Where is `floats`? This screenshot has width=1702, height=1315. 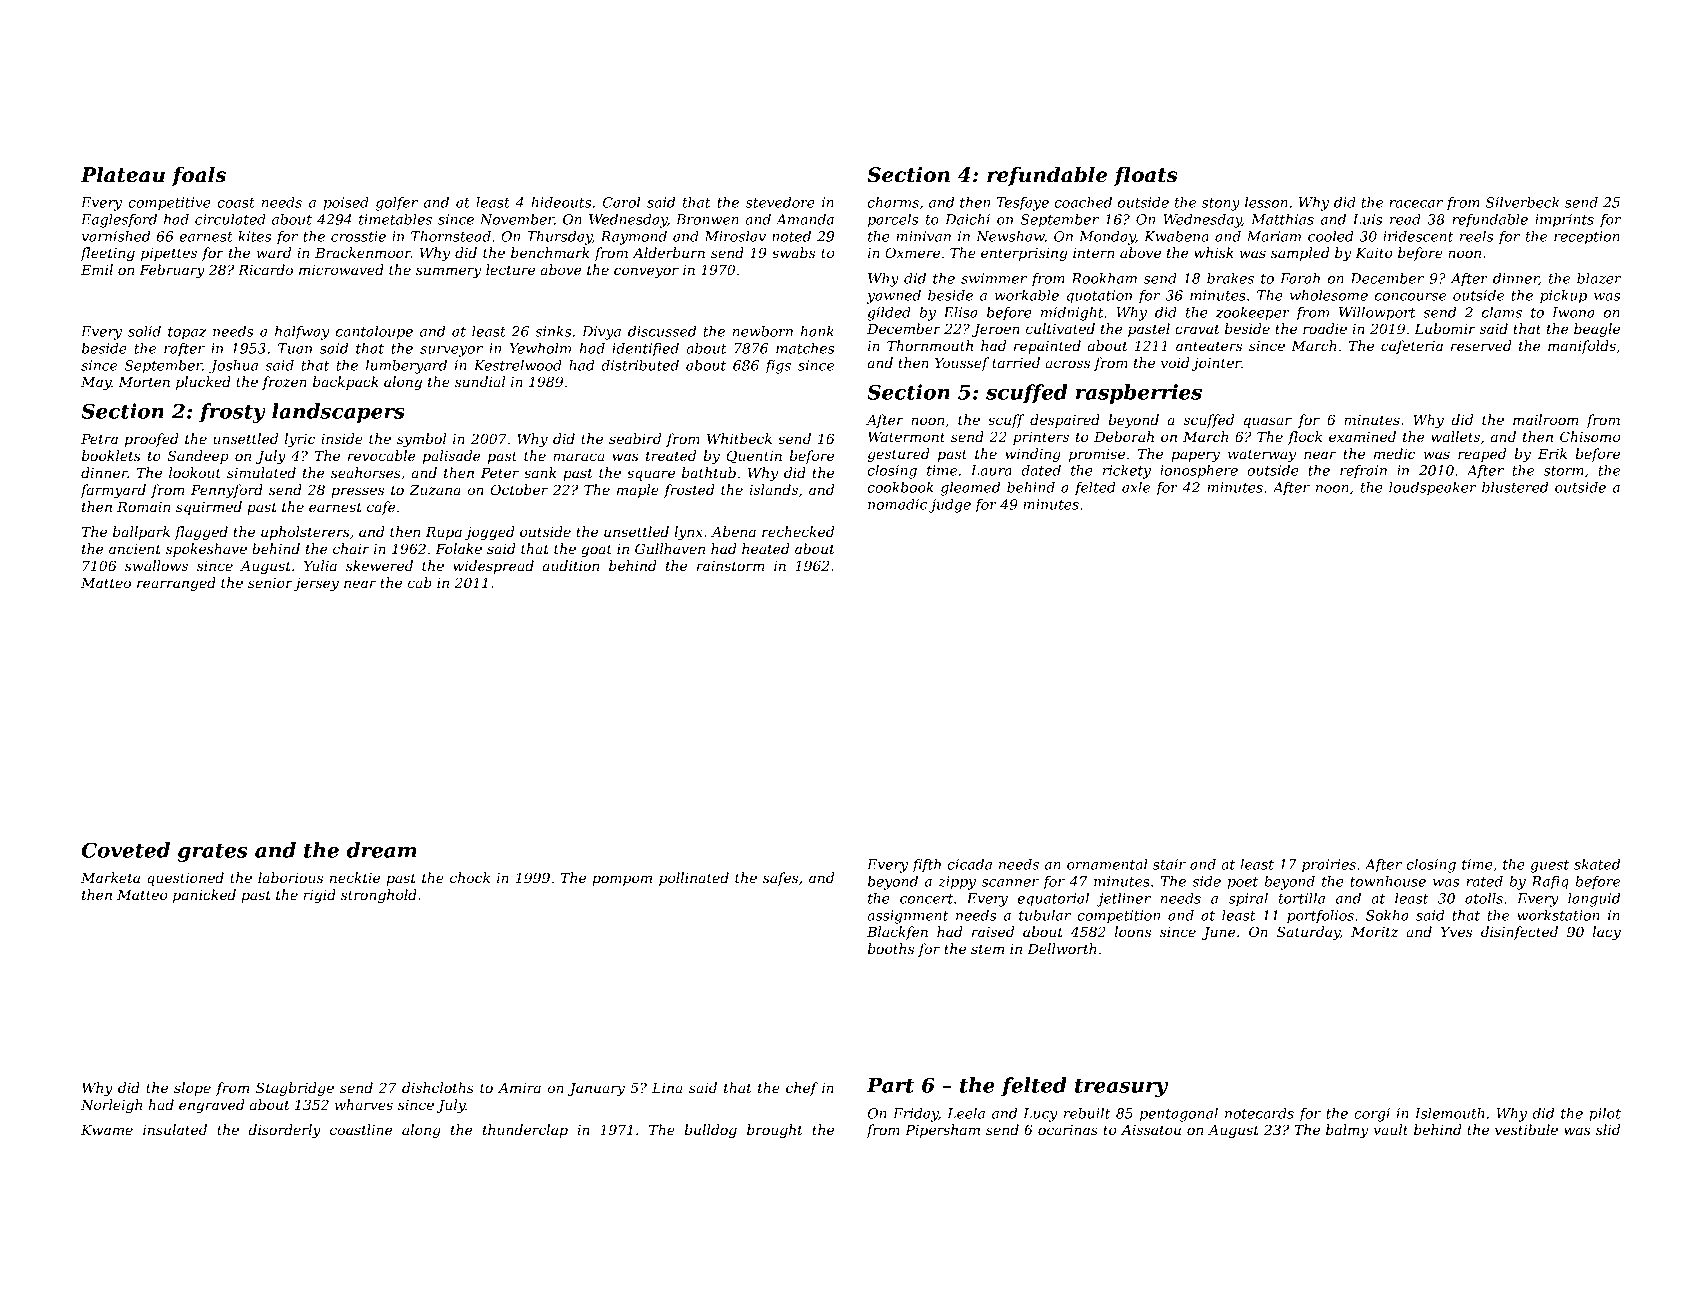 floats is located at coordinates (1145, 176).
